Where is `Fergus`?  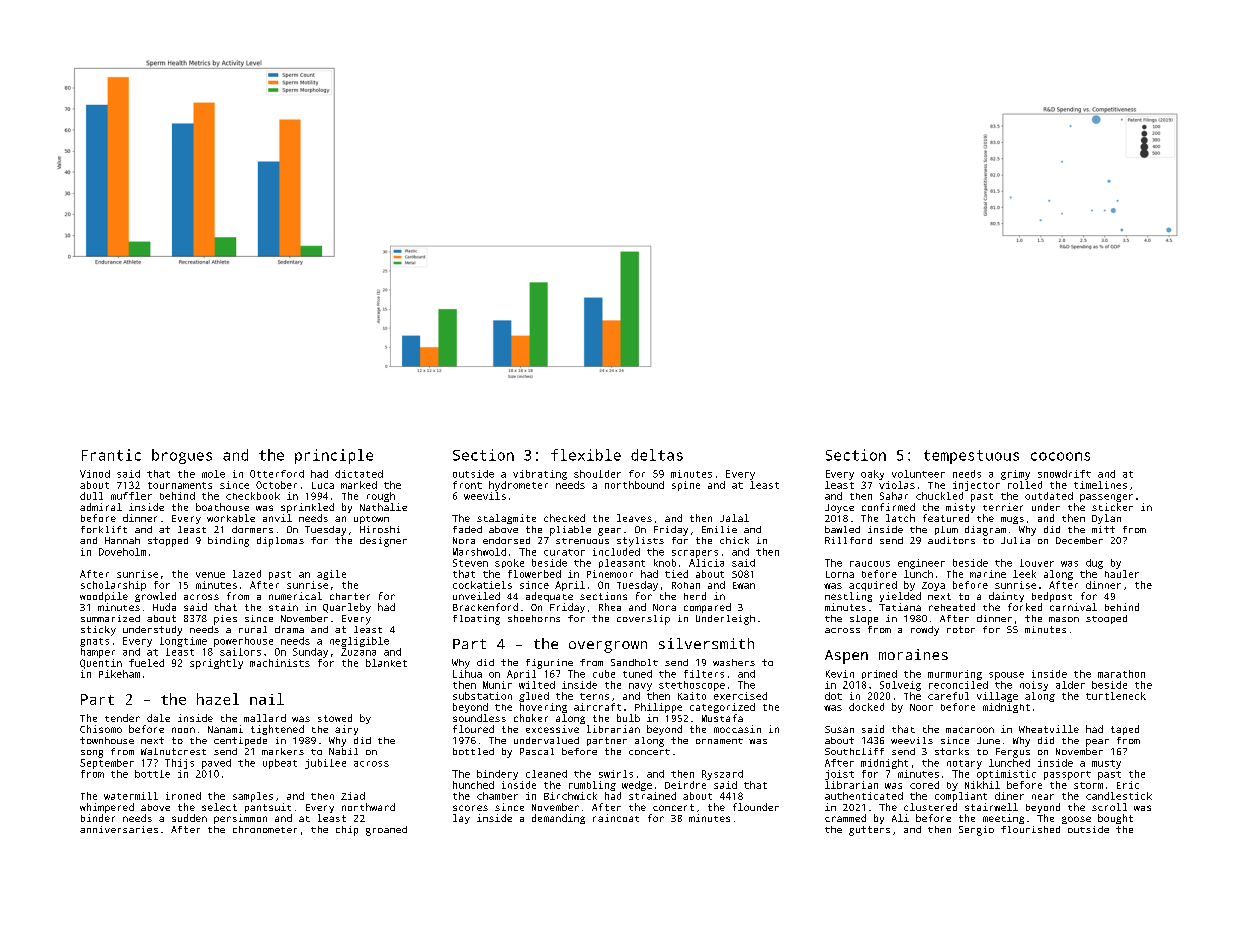 Fergus is located at coordinates (1013, 753).
